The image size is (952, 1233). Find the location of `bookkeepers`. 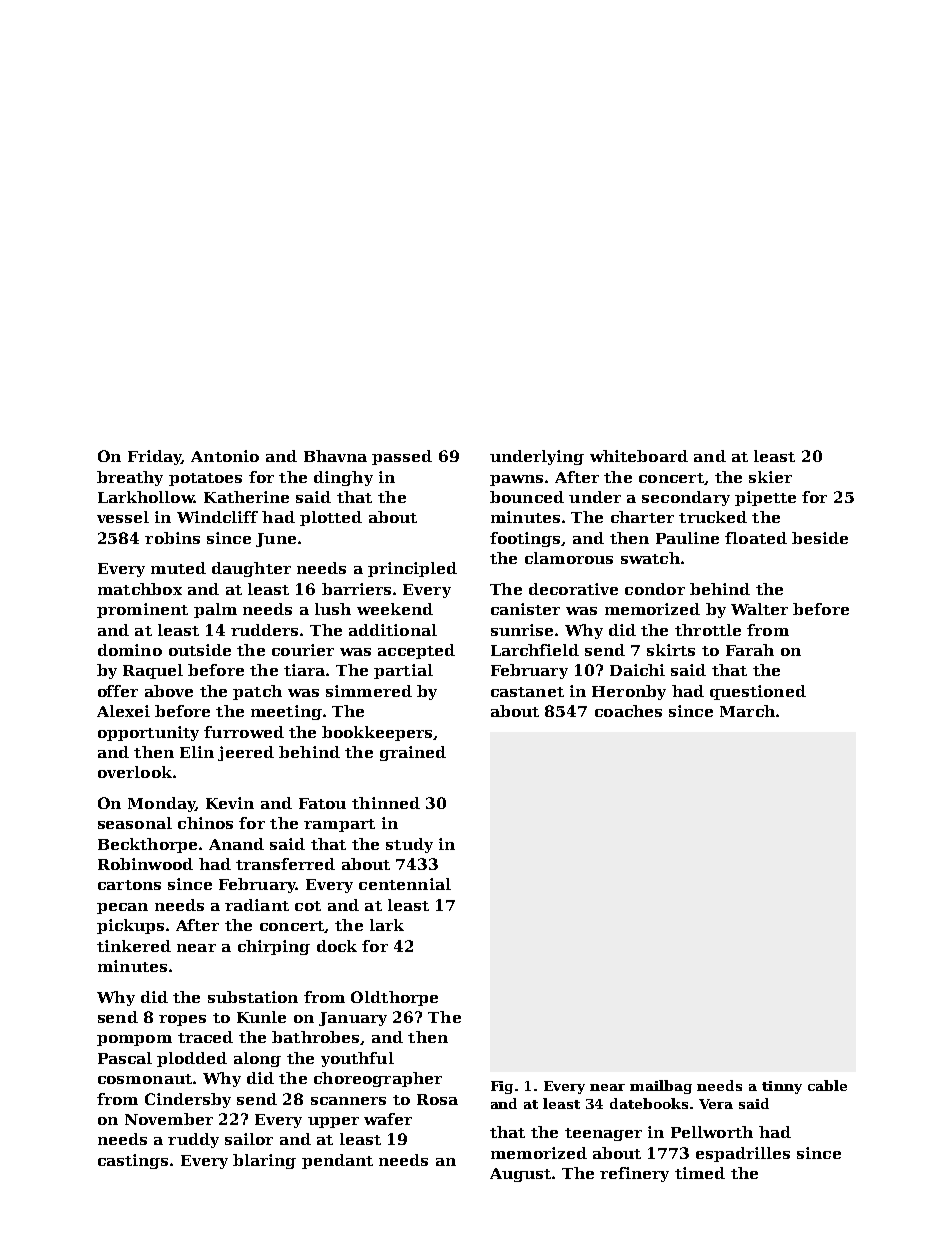

bookkeepers is located at coordinates (377, 733).
